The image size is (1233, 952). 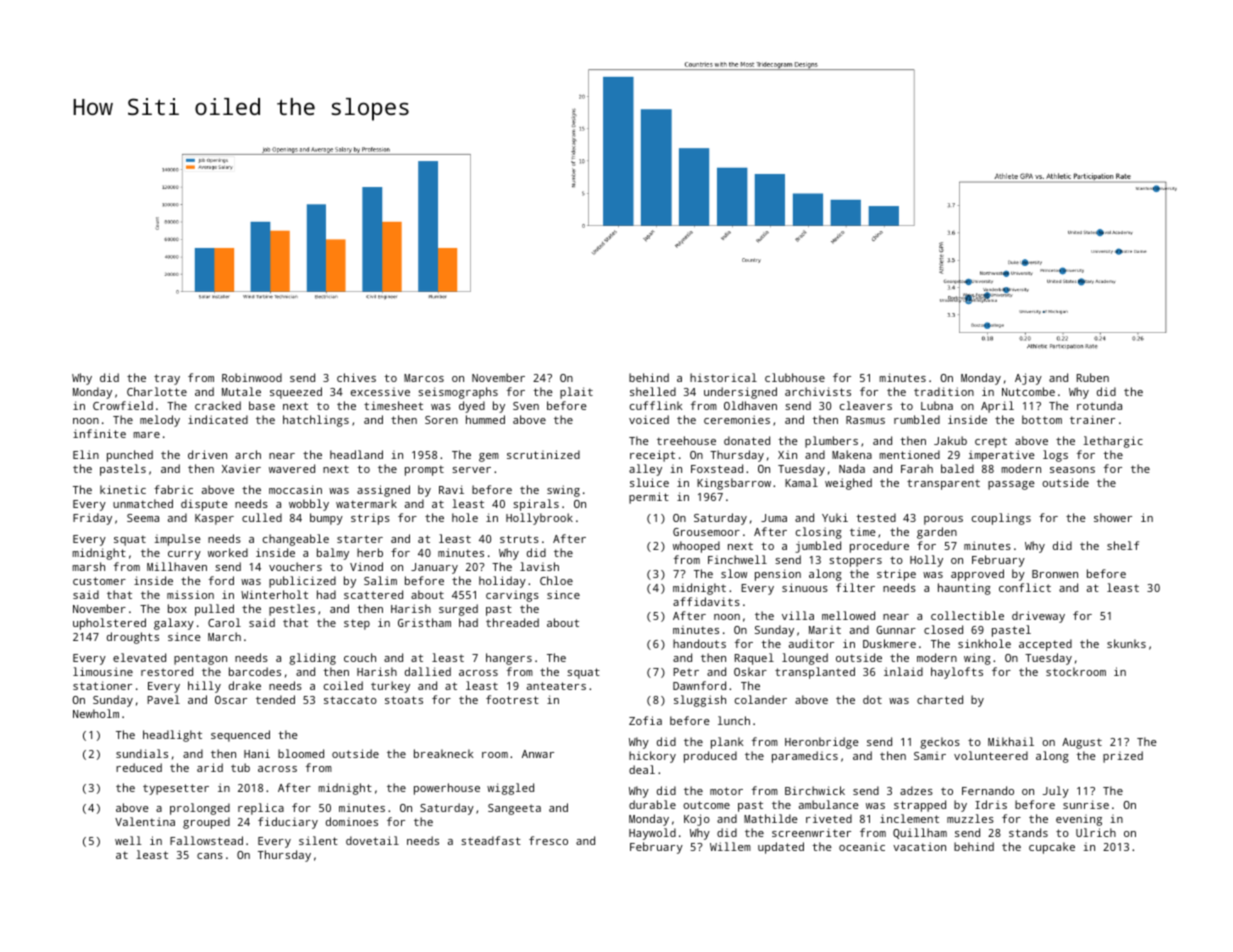 What do you see at coordinates (1123, 757) in the image?
I see `prized` at bounding box center [1123, 757].
